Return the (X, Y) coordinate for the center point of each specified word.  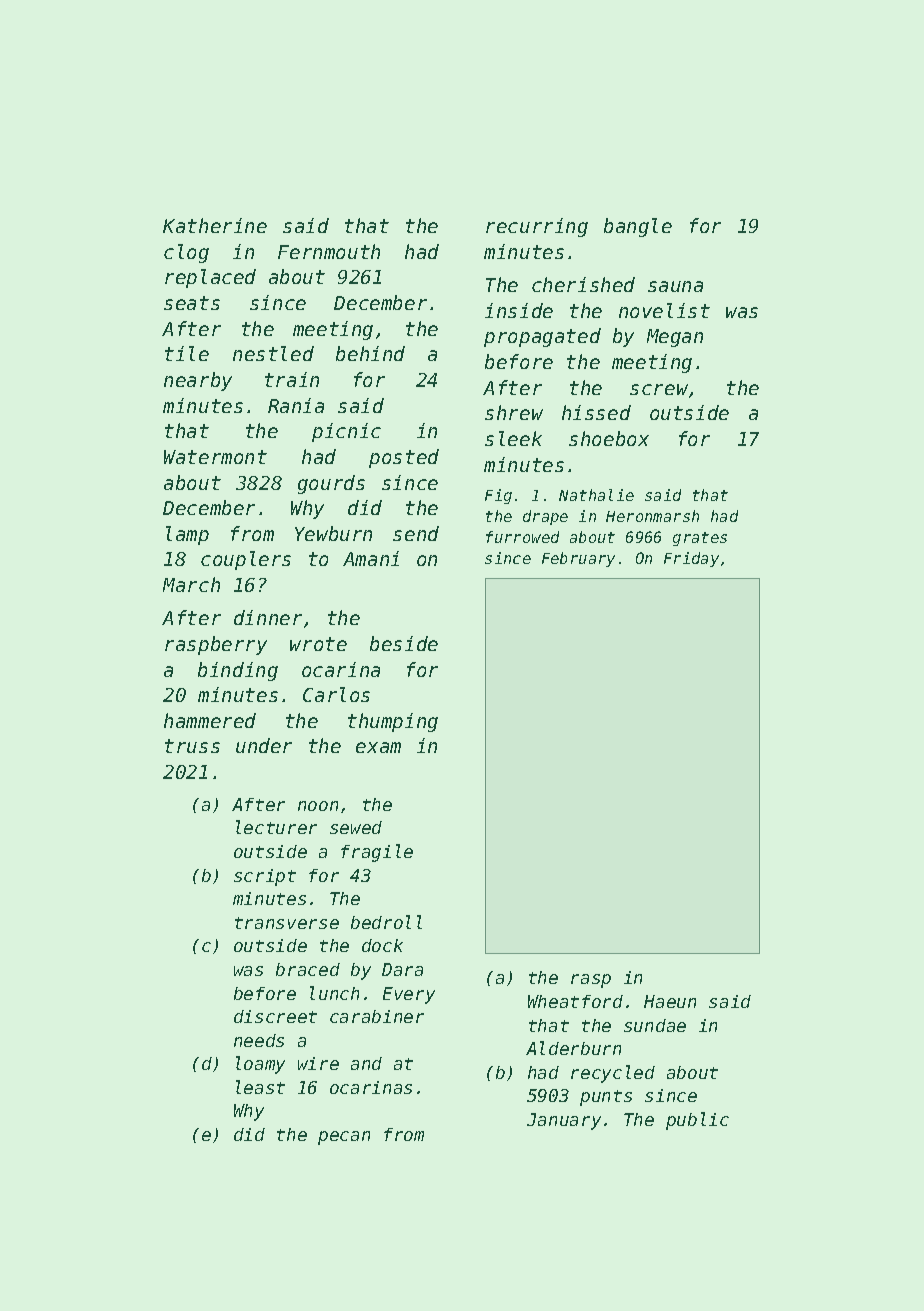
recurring (537, 227)
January (564, 1121)
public (697, 1121)
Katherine (215, 225)
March (191, 584)
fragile (377, 853)
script (265, 877)
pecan (344, 1138)
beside (404, 643)
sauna (675, 286)
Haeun (670, 1001)
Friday (691, 559)
